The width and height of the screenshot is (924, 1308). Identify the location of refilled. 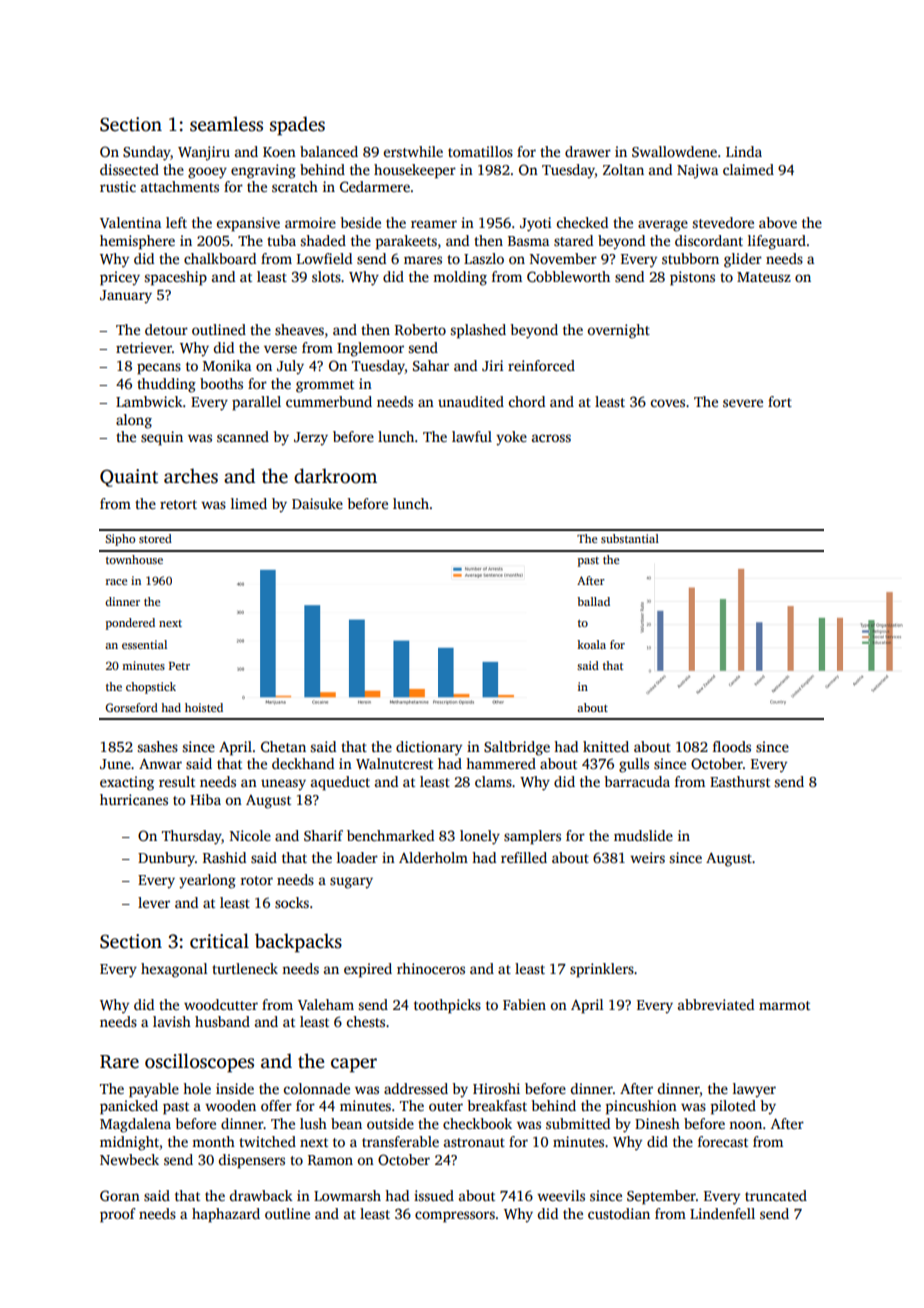
(524, 857).
